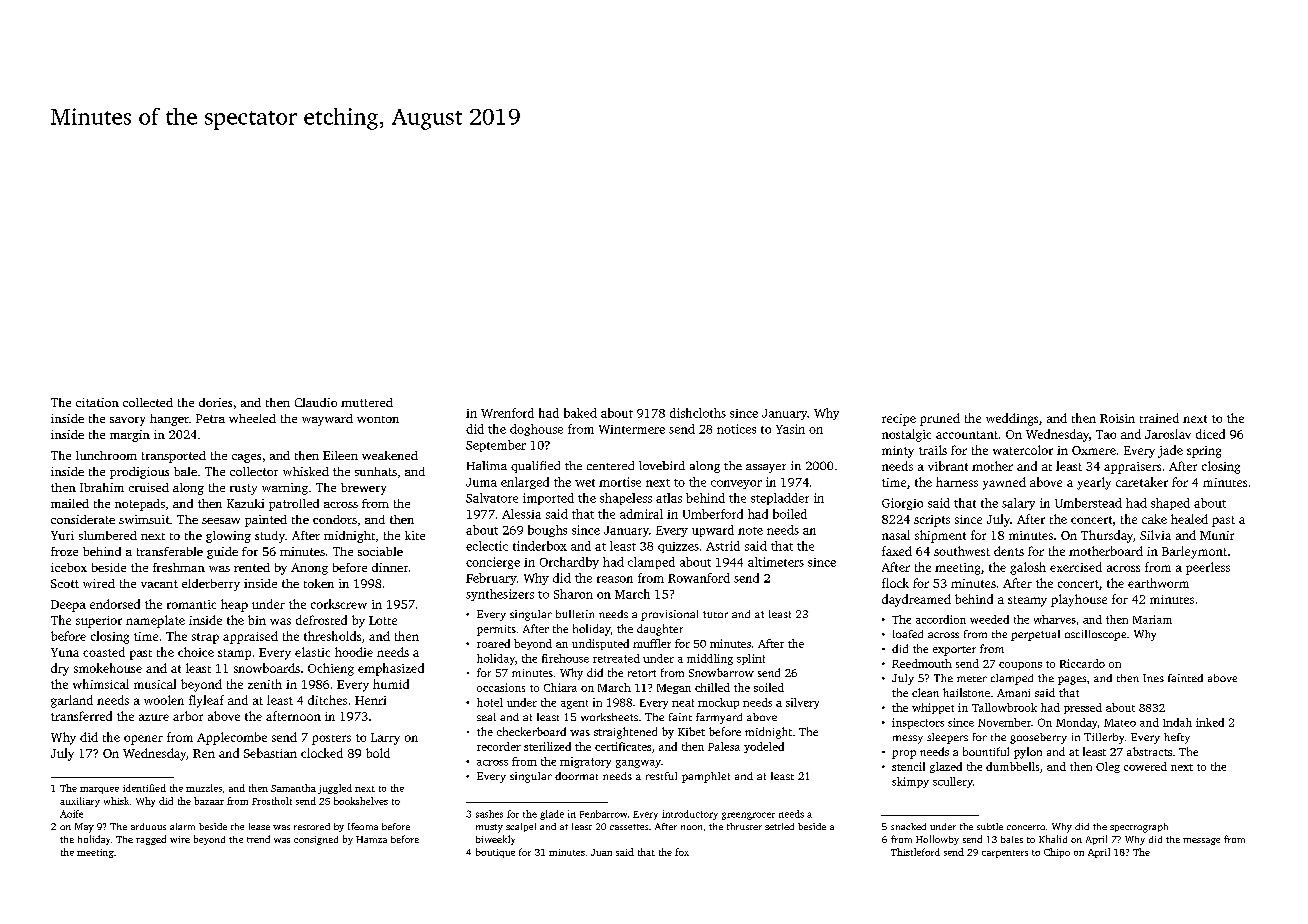 The height and width of the screenshot is (924, 1308). What do you see at coordinates (1004, 707) in the screenshot?
I see `Tallowbrook` at bounding box center [1004, 707].
